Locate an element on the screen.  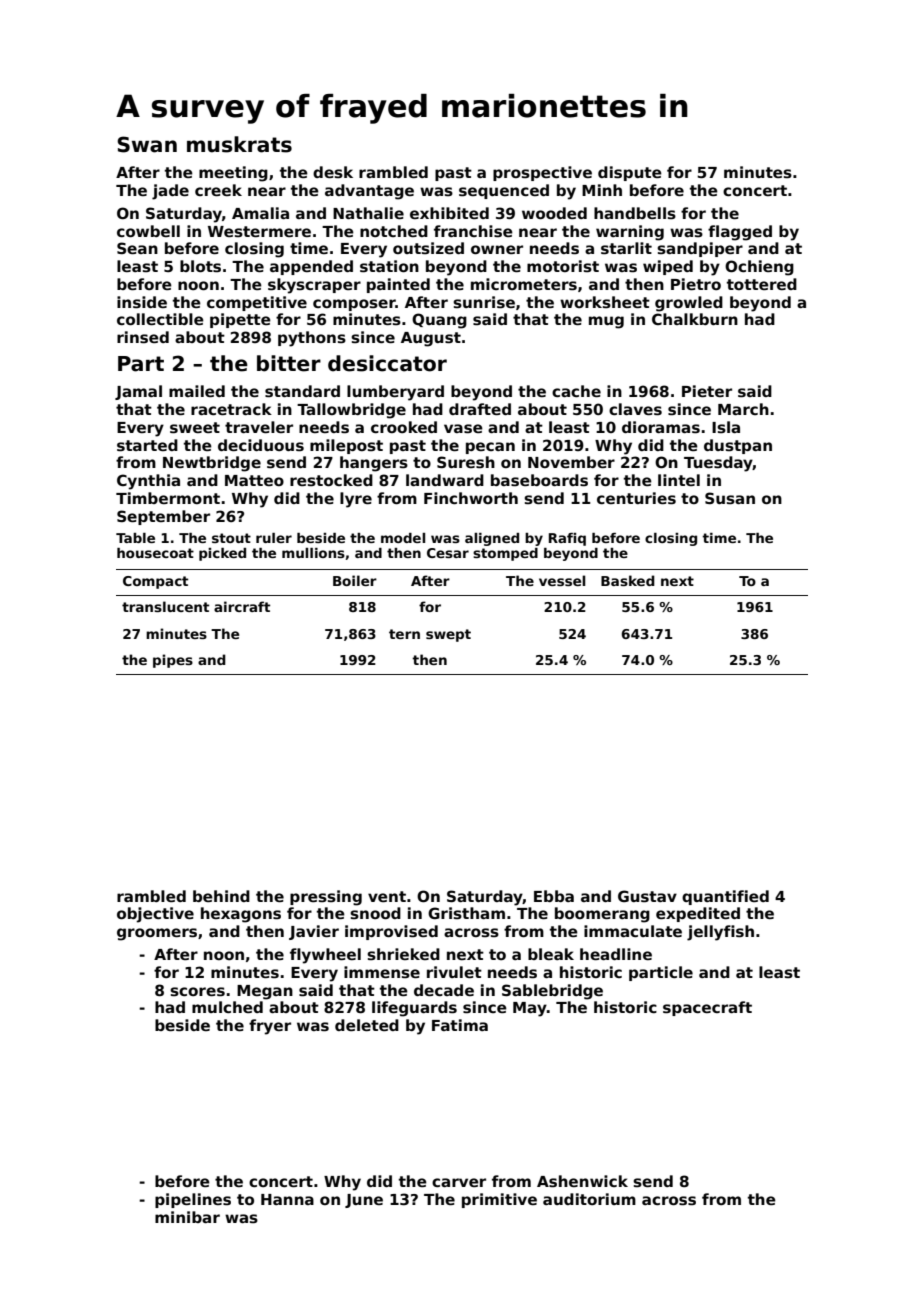
dispute is located at coordinates (630, 173).
